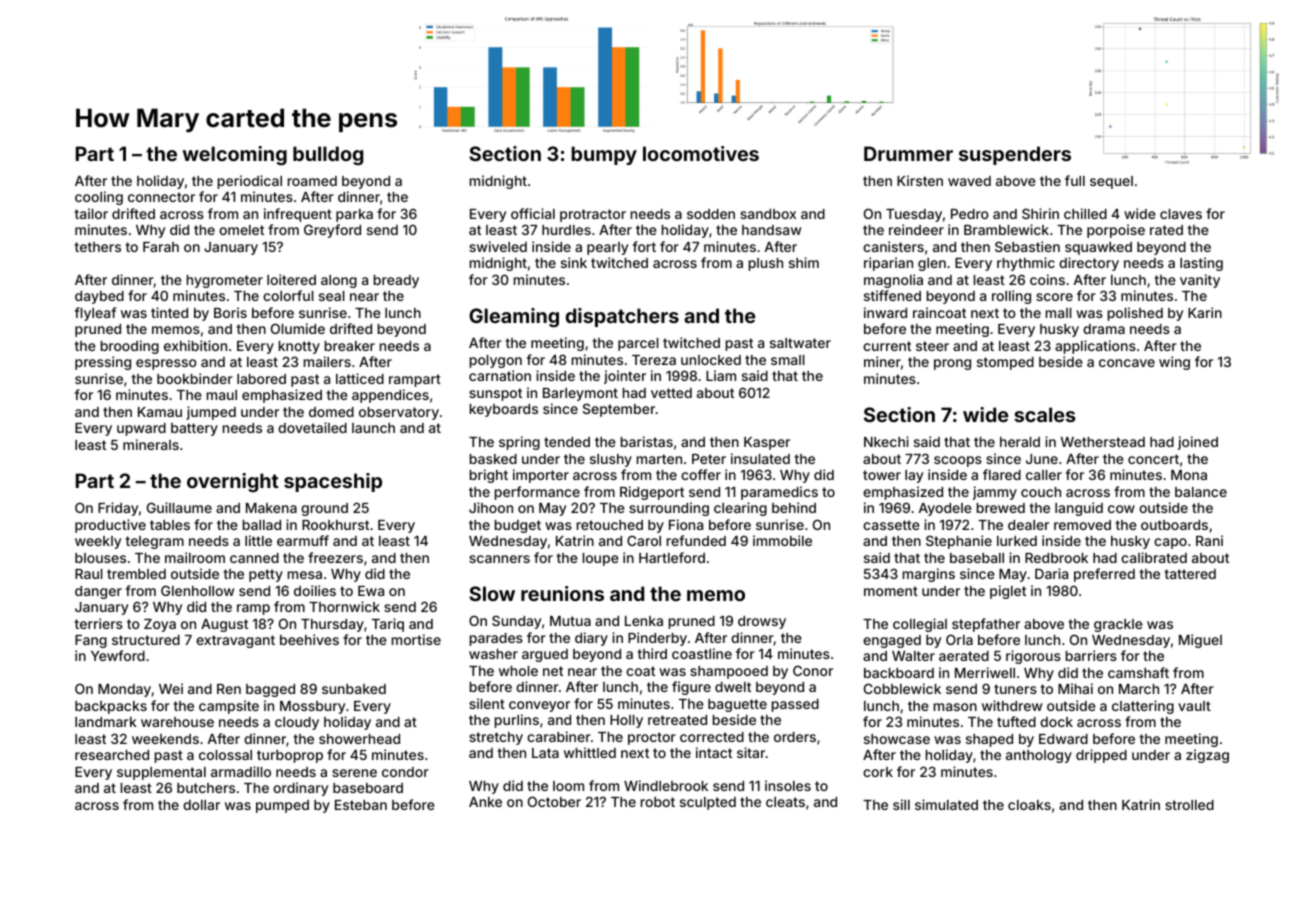 The height and width of the page is (924, 1308). I want to click on Kamau, so click(160, 412).
